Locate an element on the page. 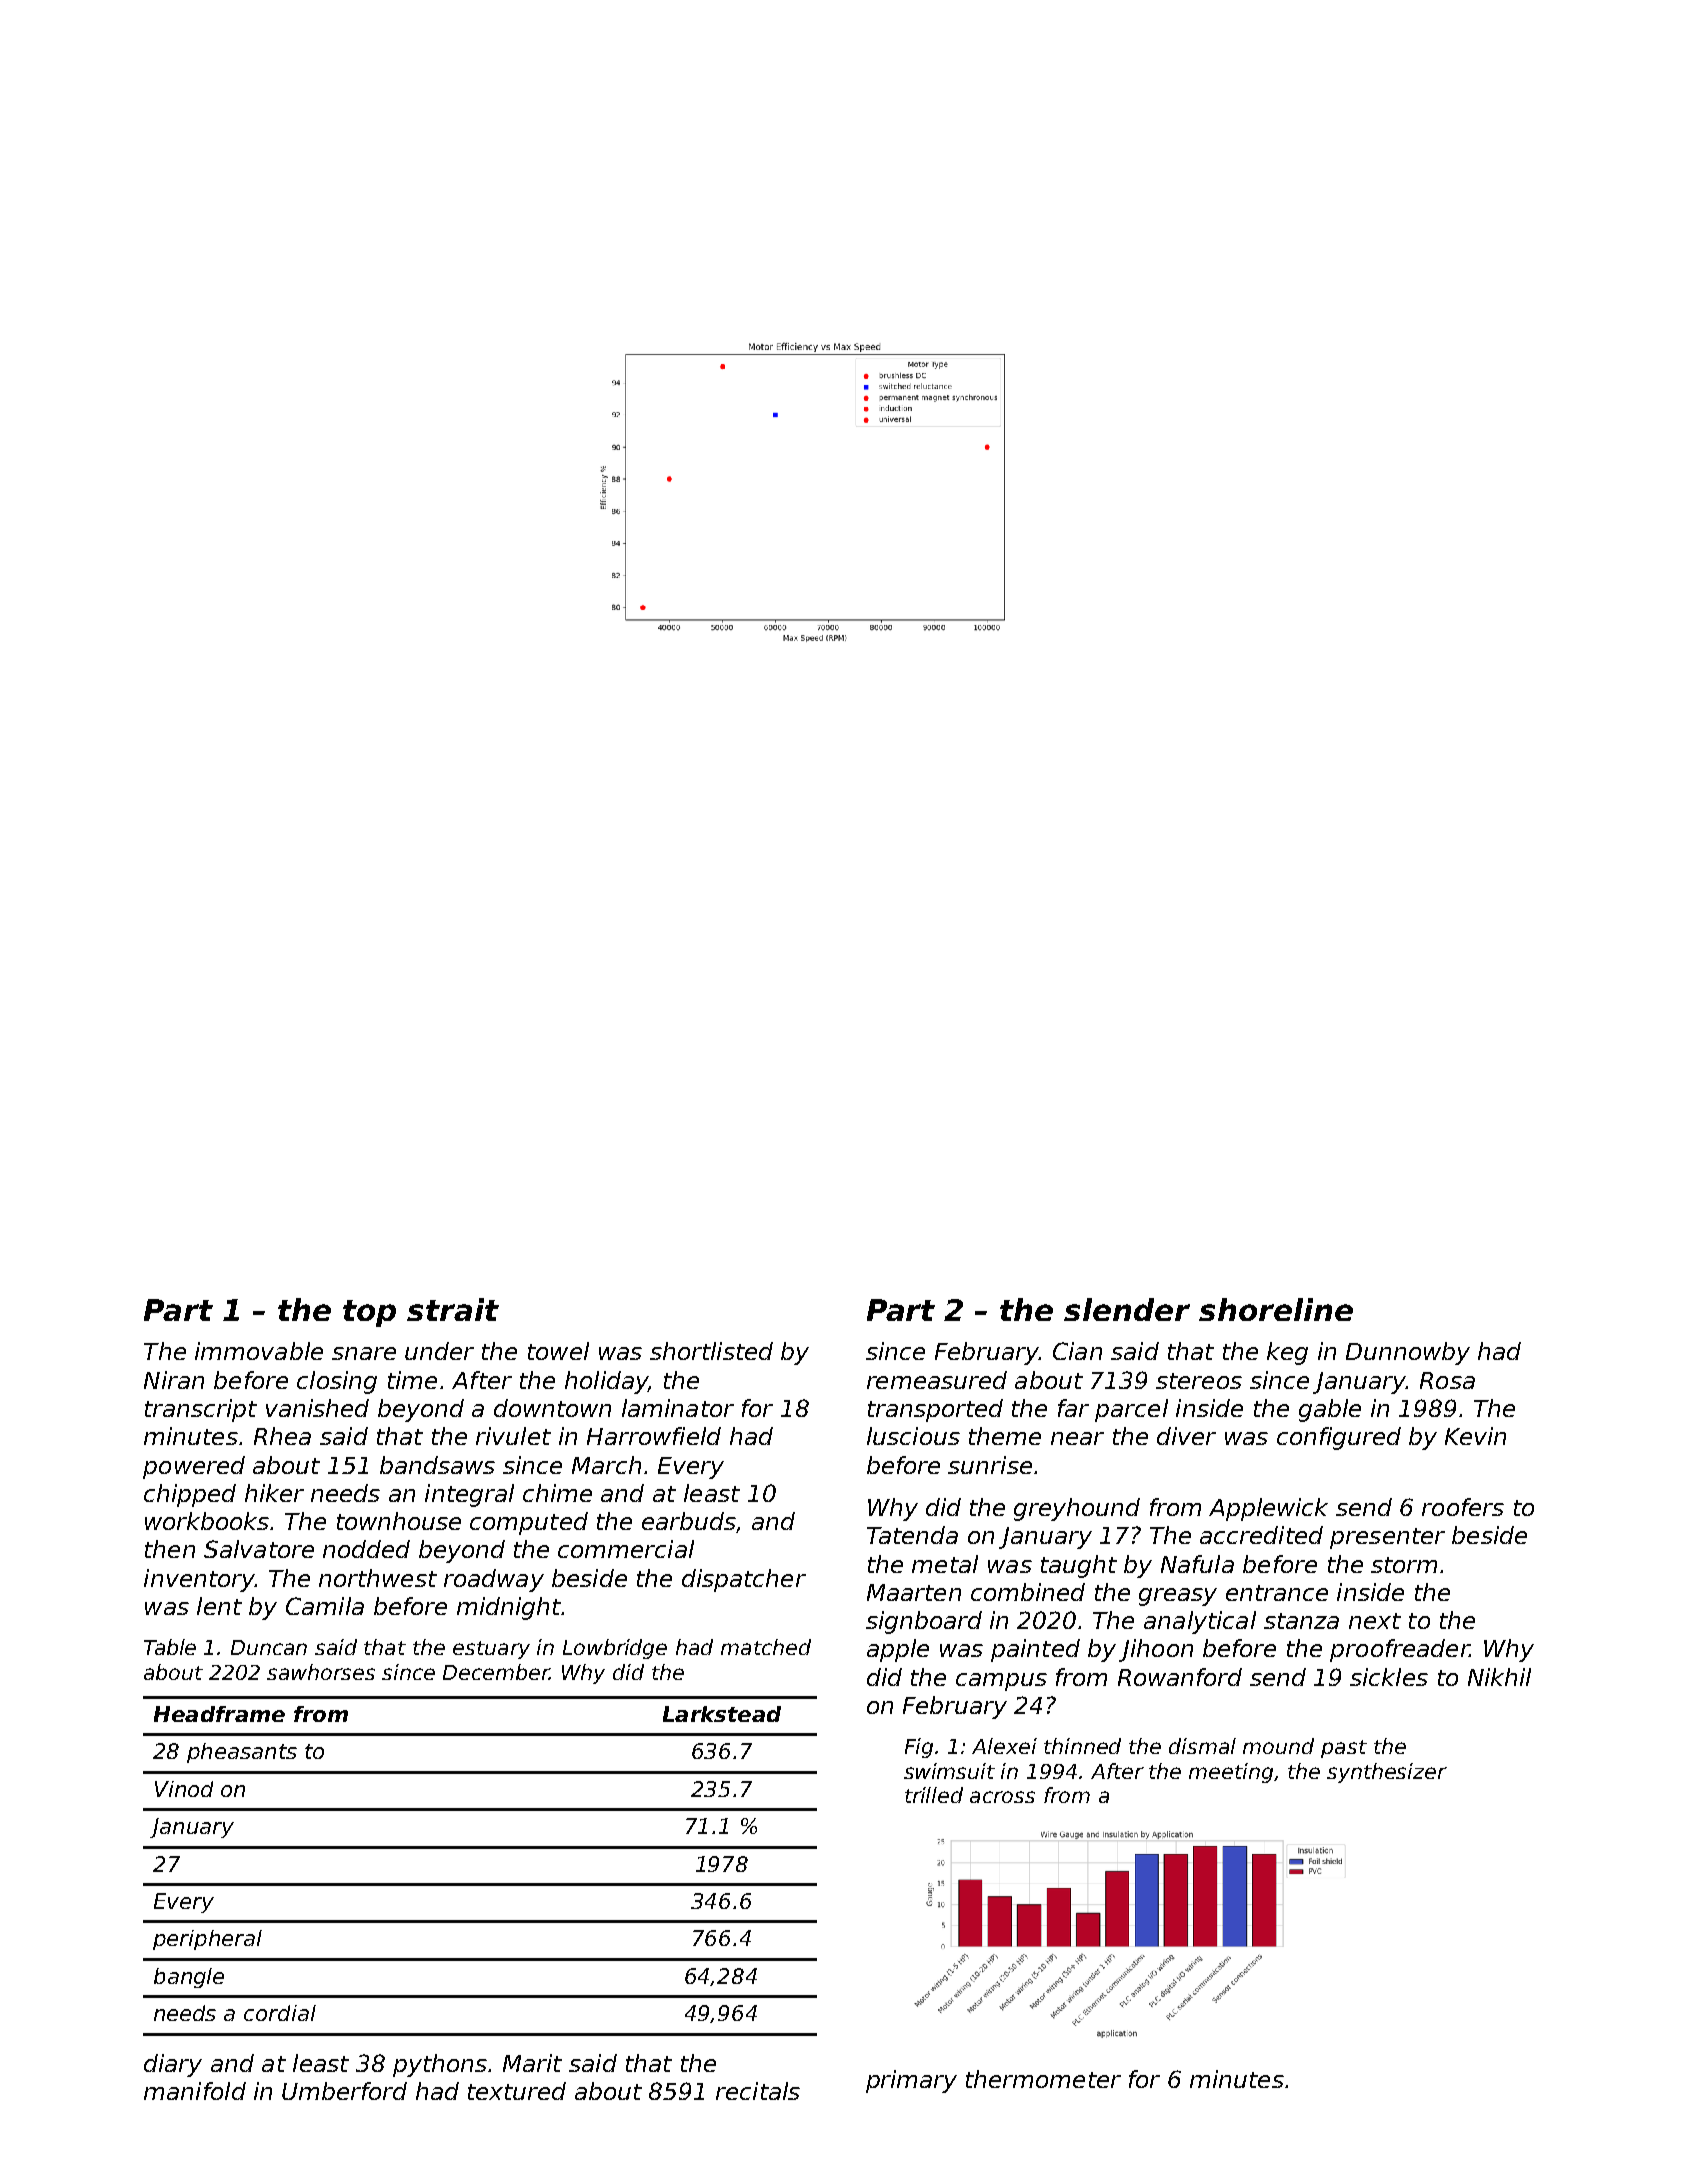 This document has width=1683, height=2178. trilled is located at coordinates (934, 1795).
